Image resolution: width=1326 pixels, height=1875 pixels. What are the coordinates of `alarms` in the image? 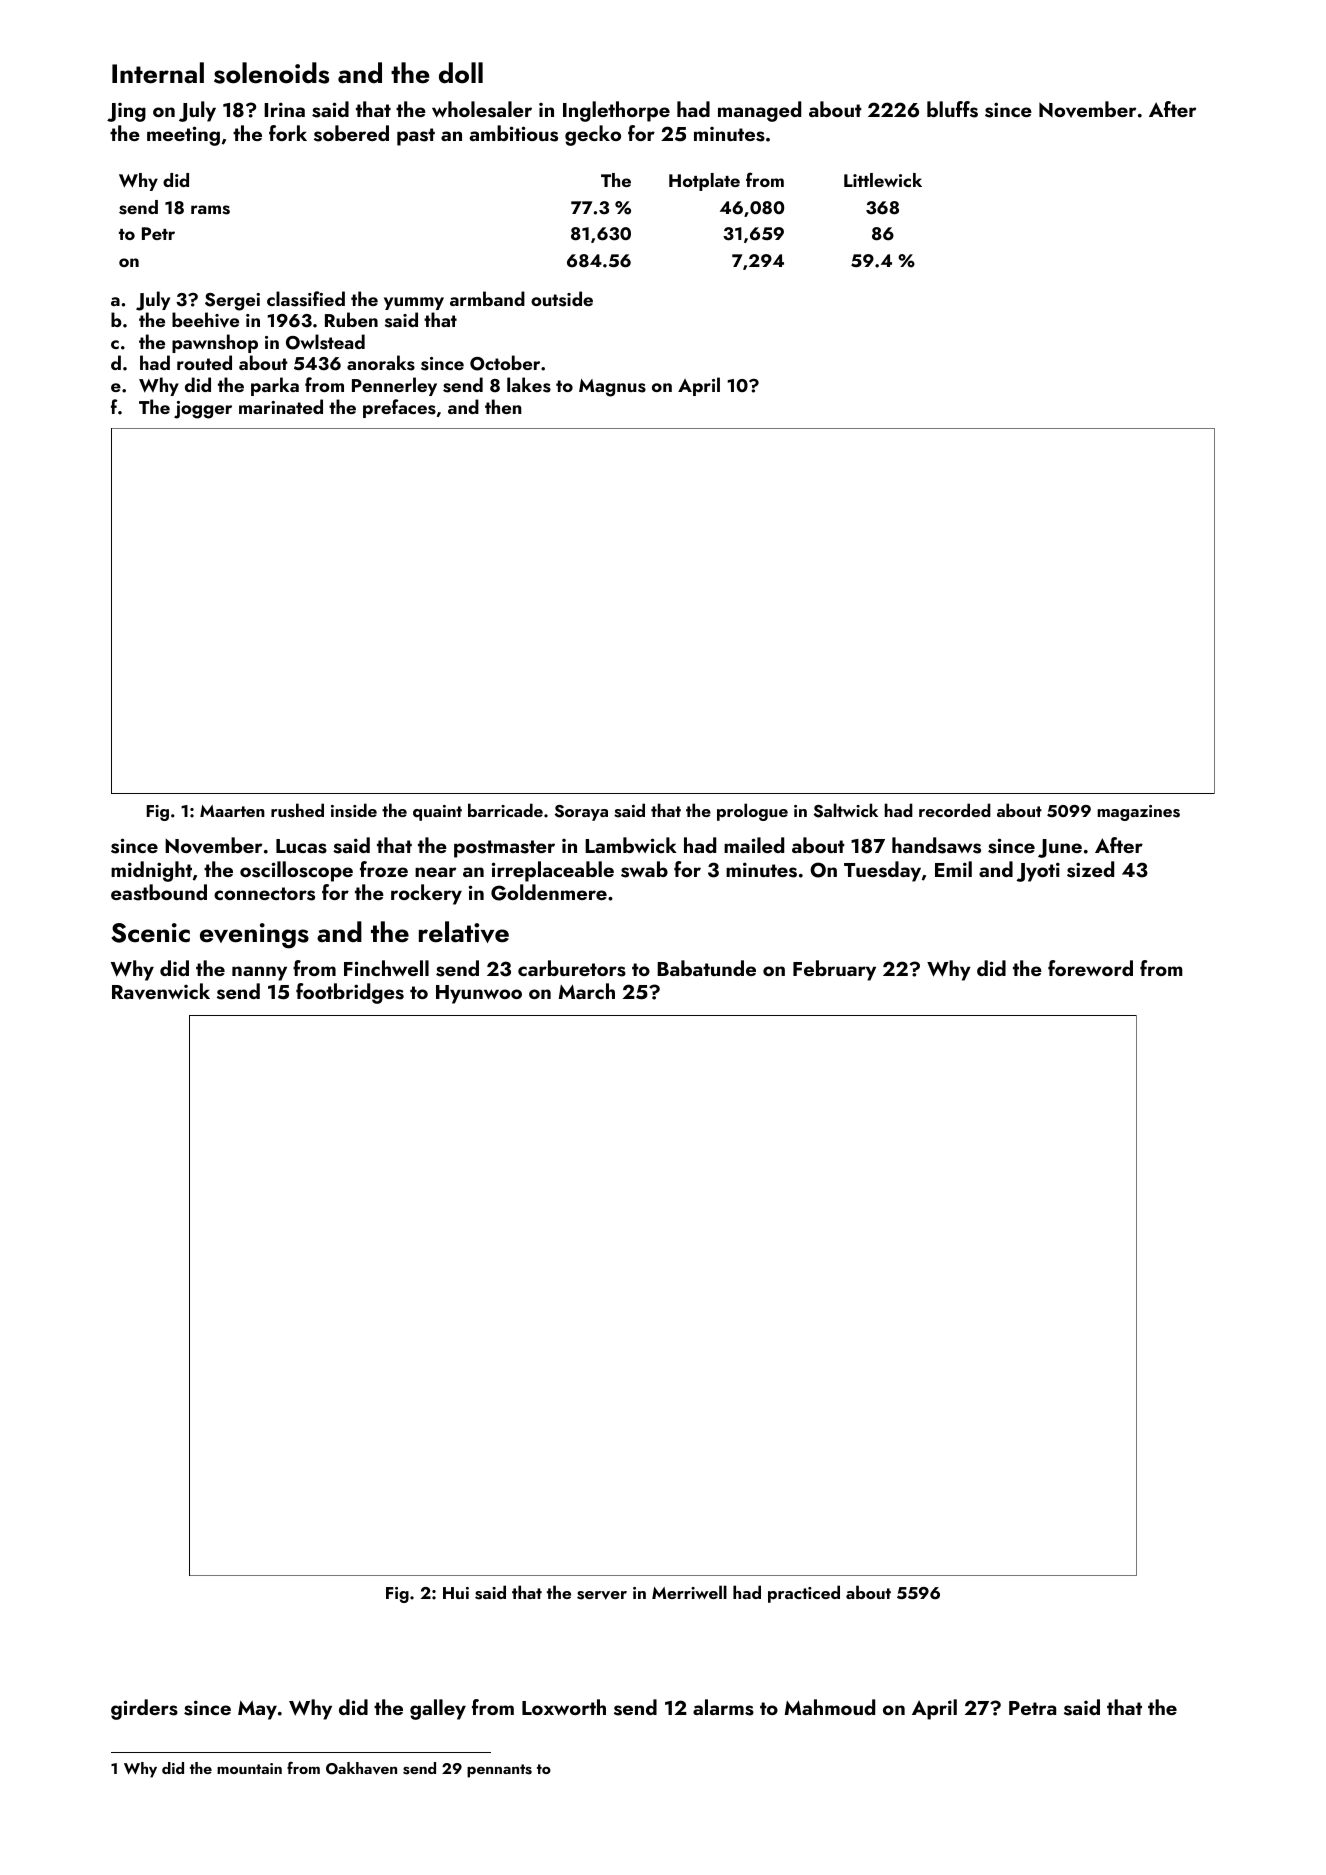 It's located at (723, 1707).
